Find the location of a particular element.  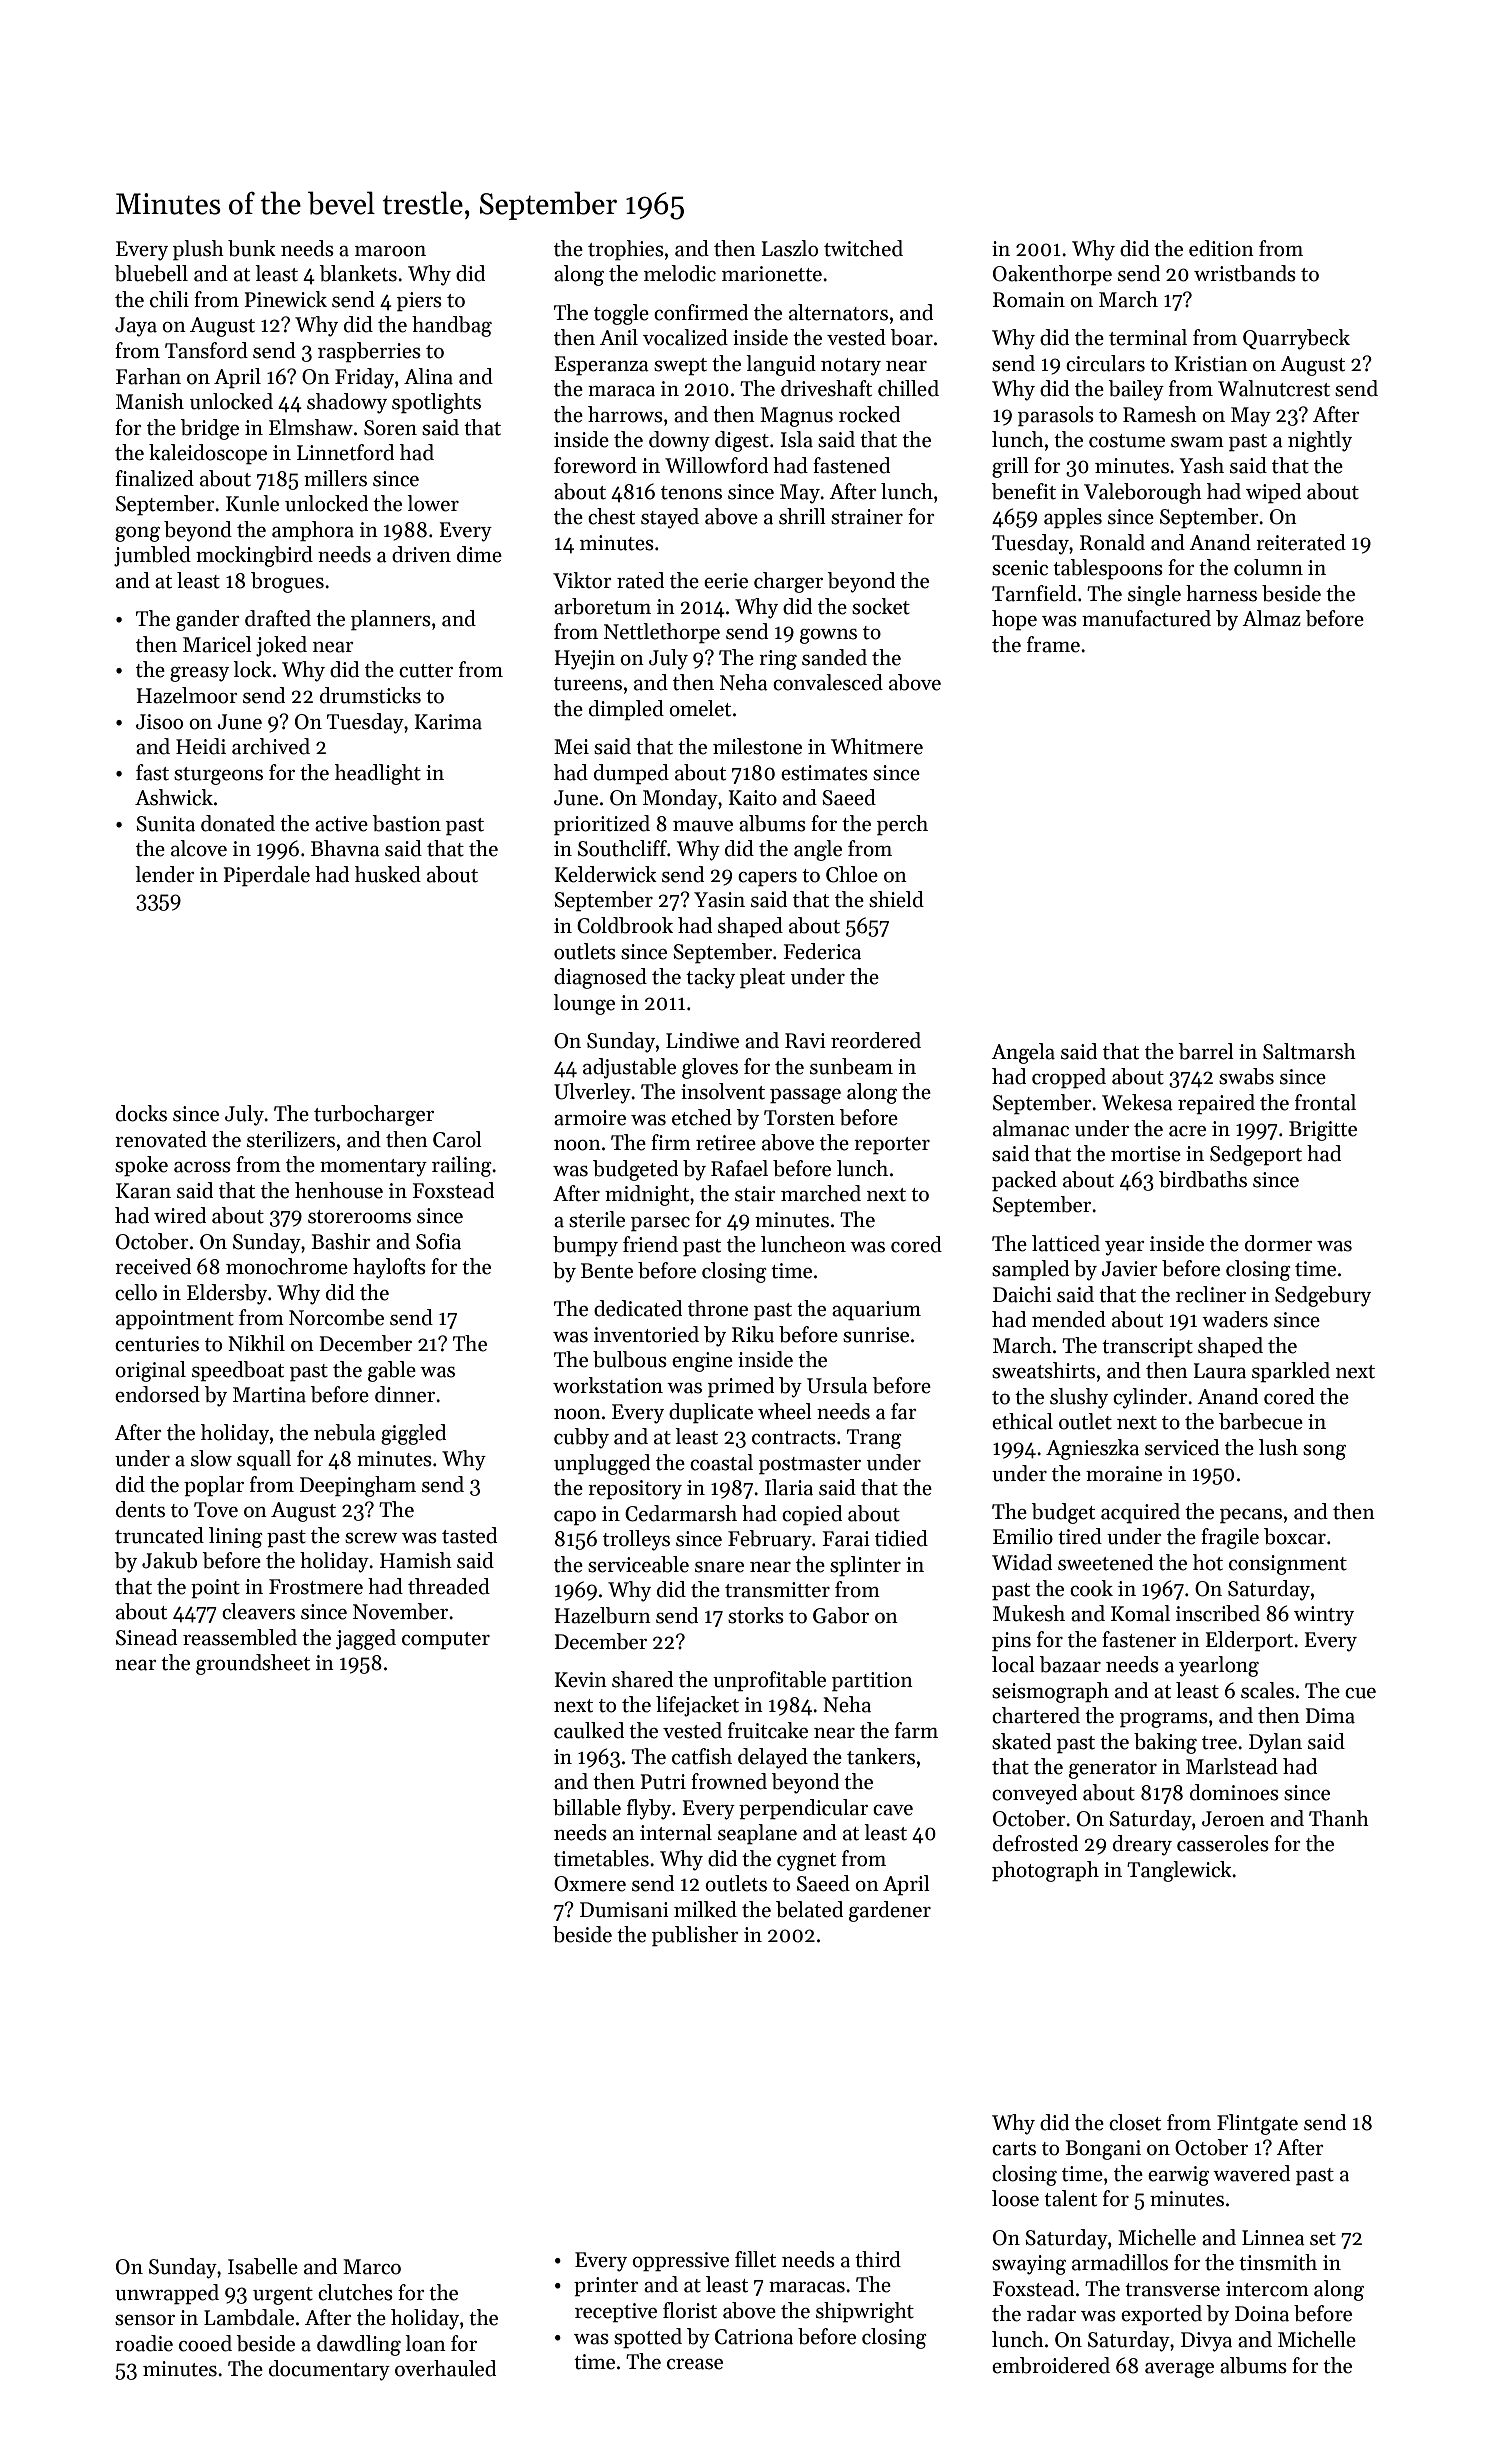

embroidered is located at coordinates (1051, 2365).
